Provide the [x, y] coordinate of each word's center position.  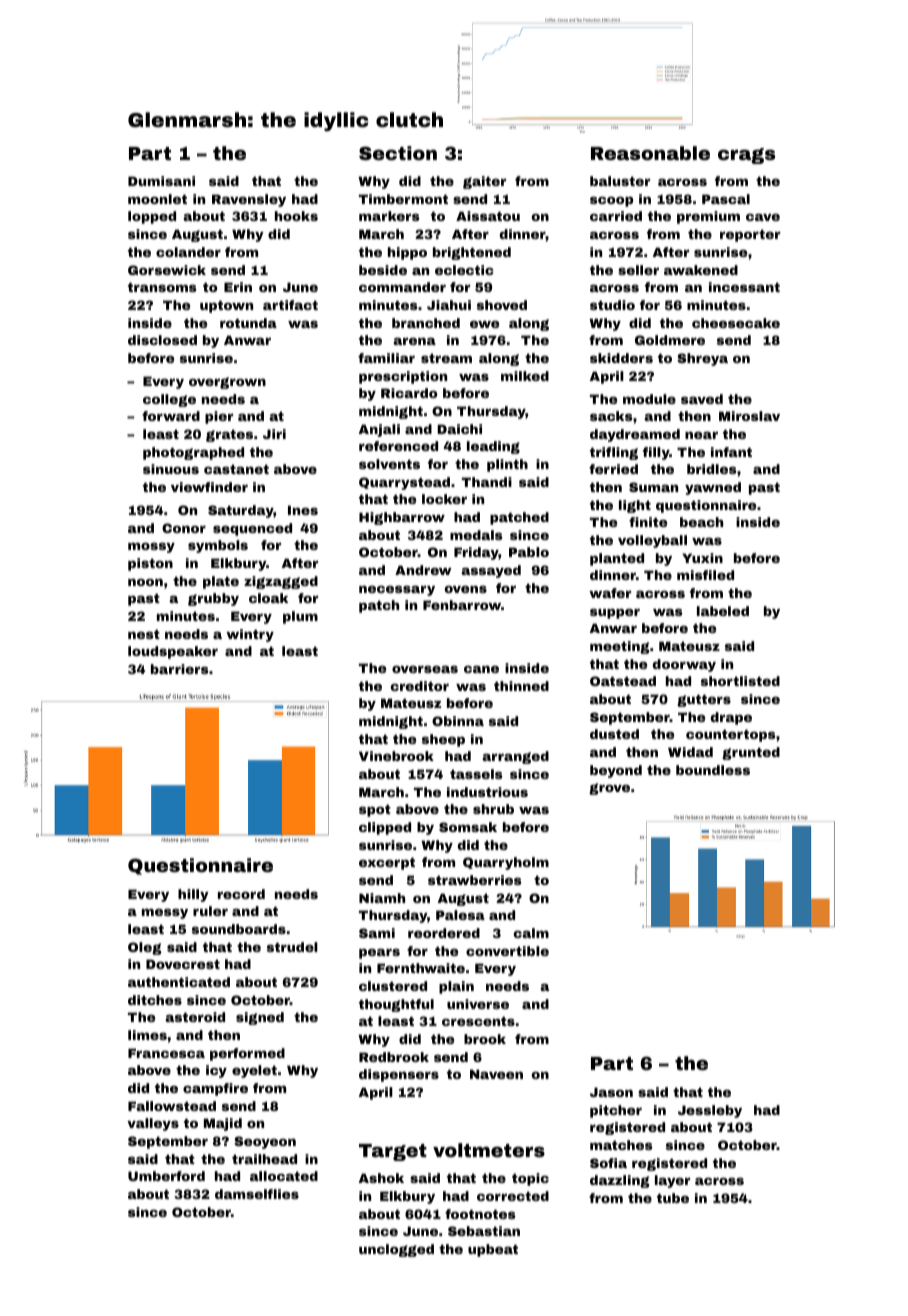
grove [609, 789]
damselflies [257, 1194]
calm [531, 933]
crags [746, 156]
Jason [611, 1092]
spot [375, 810]
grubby [213, 599]
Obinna [458, 721]
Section [398, 153]
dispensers [399, 1075]
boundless [713, 770]
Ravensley [249, 200]
